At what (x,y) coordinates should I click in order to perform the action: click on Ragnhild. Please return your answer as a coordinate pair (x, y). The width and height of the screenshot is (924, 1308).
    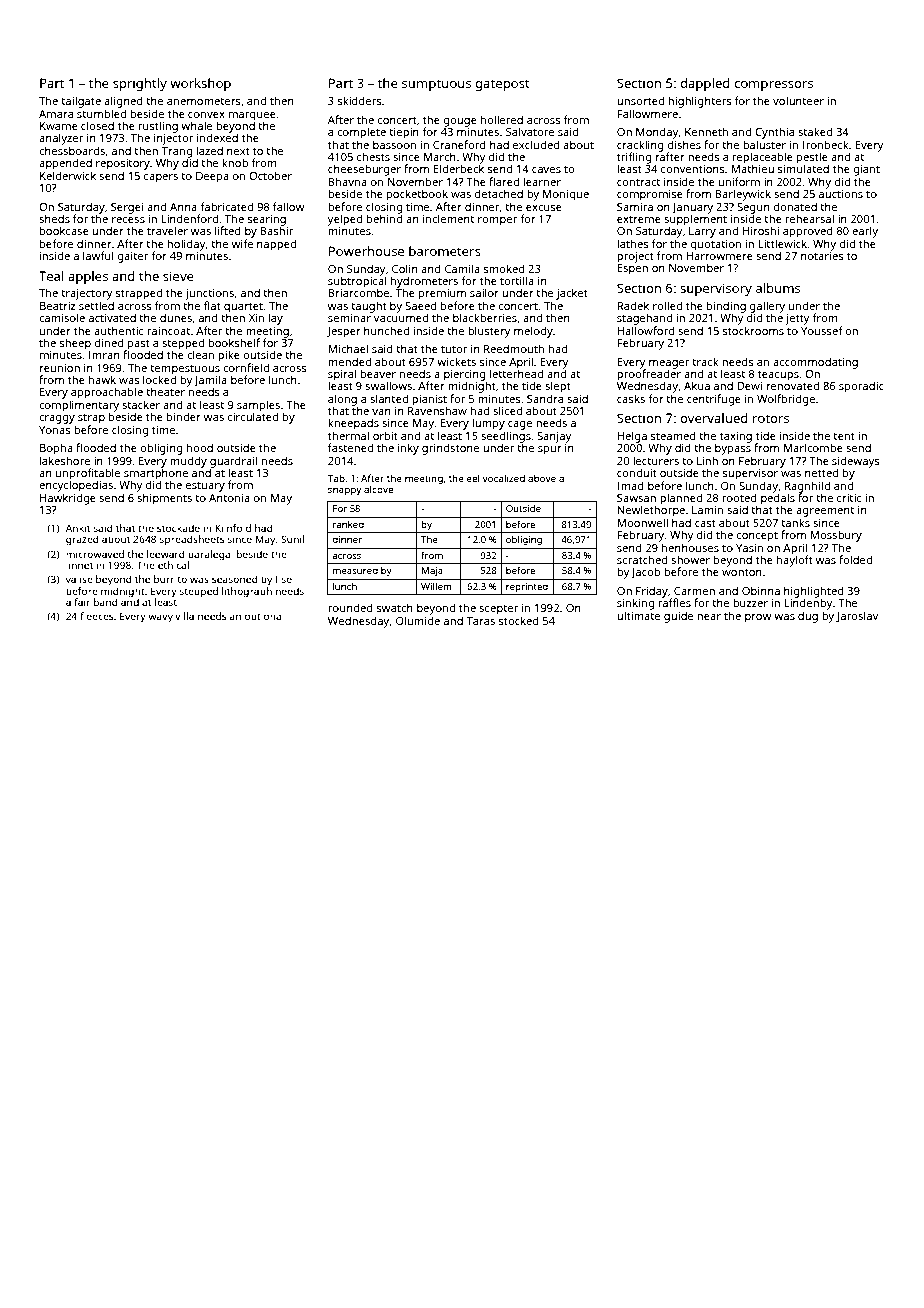
    Looking at the image, I should click on (807, 487).
